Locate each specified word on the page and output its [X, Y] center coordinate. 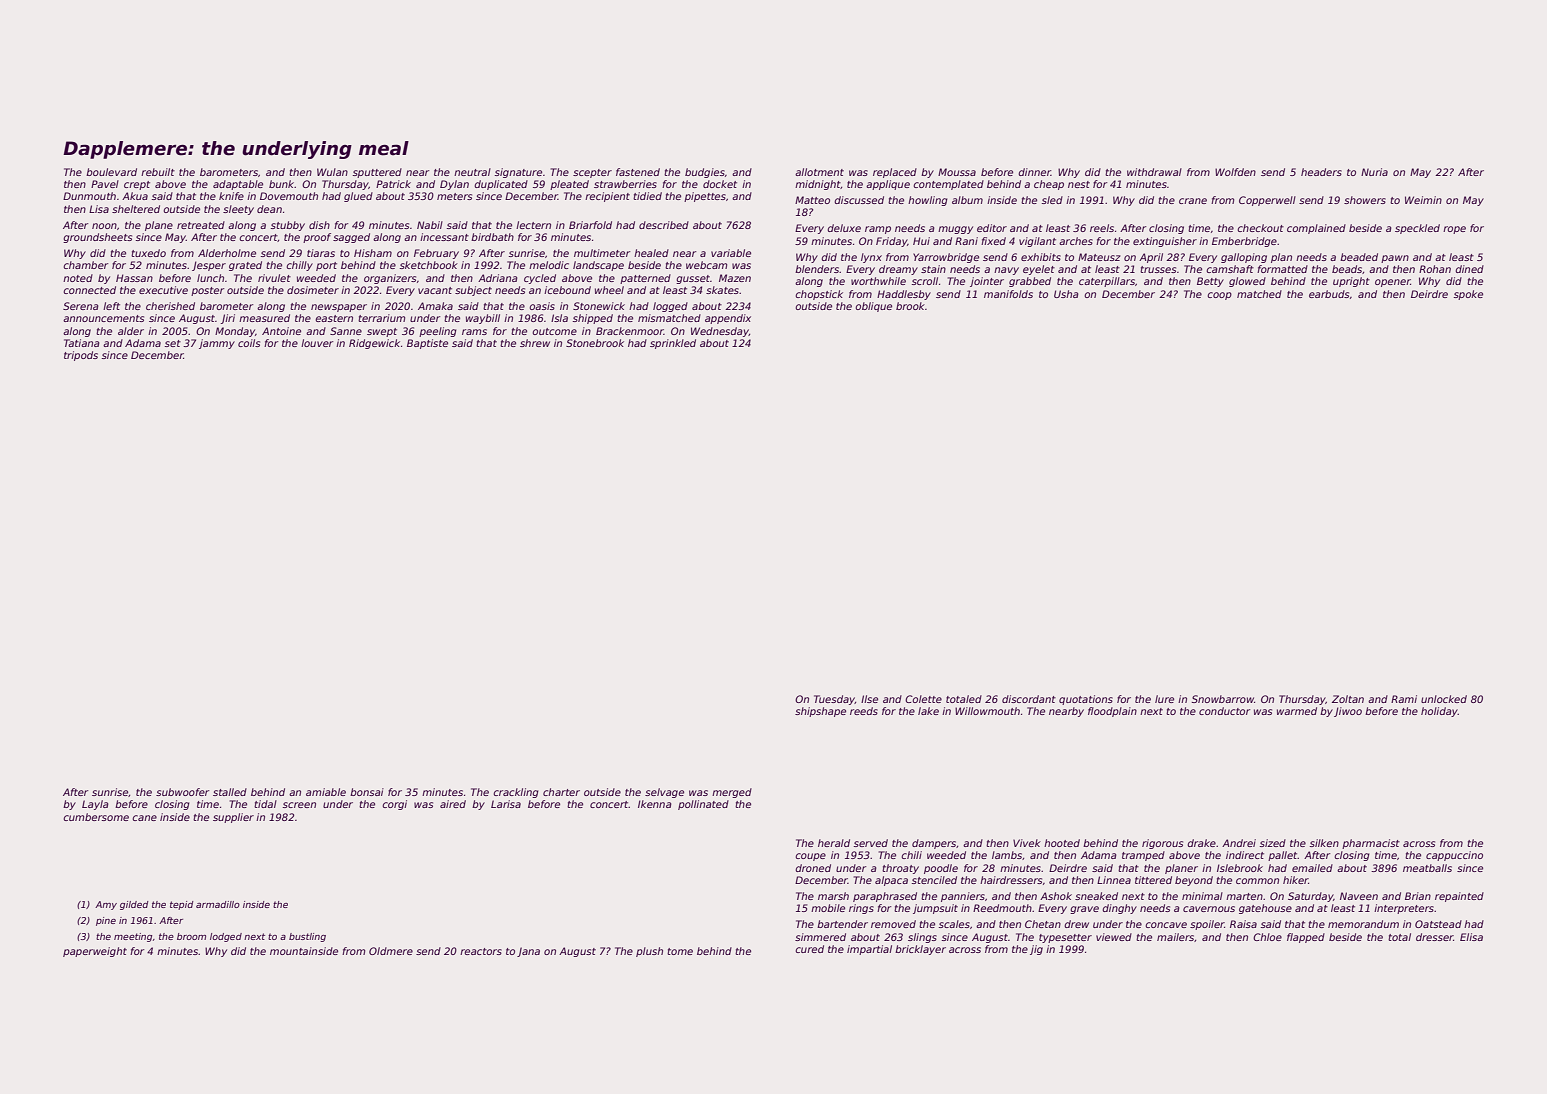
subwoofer [182, 792]
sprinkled [673, 344]
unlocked [1444, 699]
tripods [81, 356]
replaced [895, 173]
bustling [307, 937]
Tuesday [834, 700]
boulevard [111, 172]
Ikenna [655, 804]
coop [1219, 296]
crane [1193, 201]
